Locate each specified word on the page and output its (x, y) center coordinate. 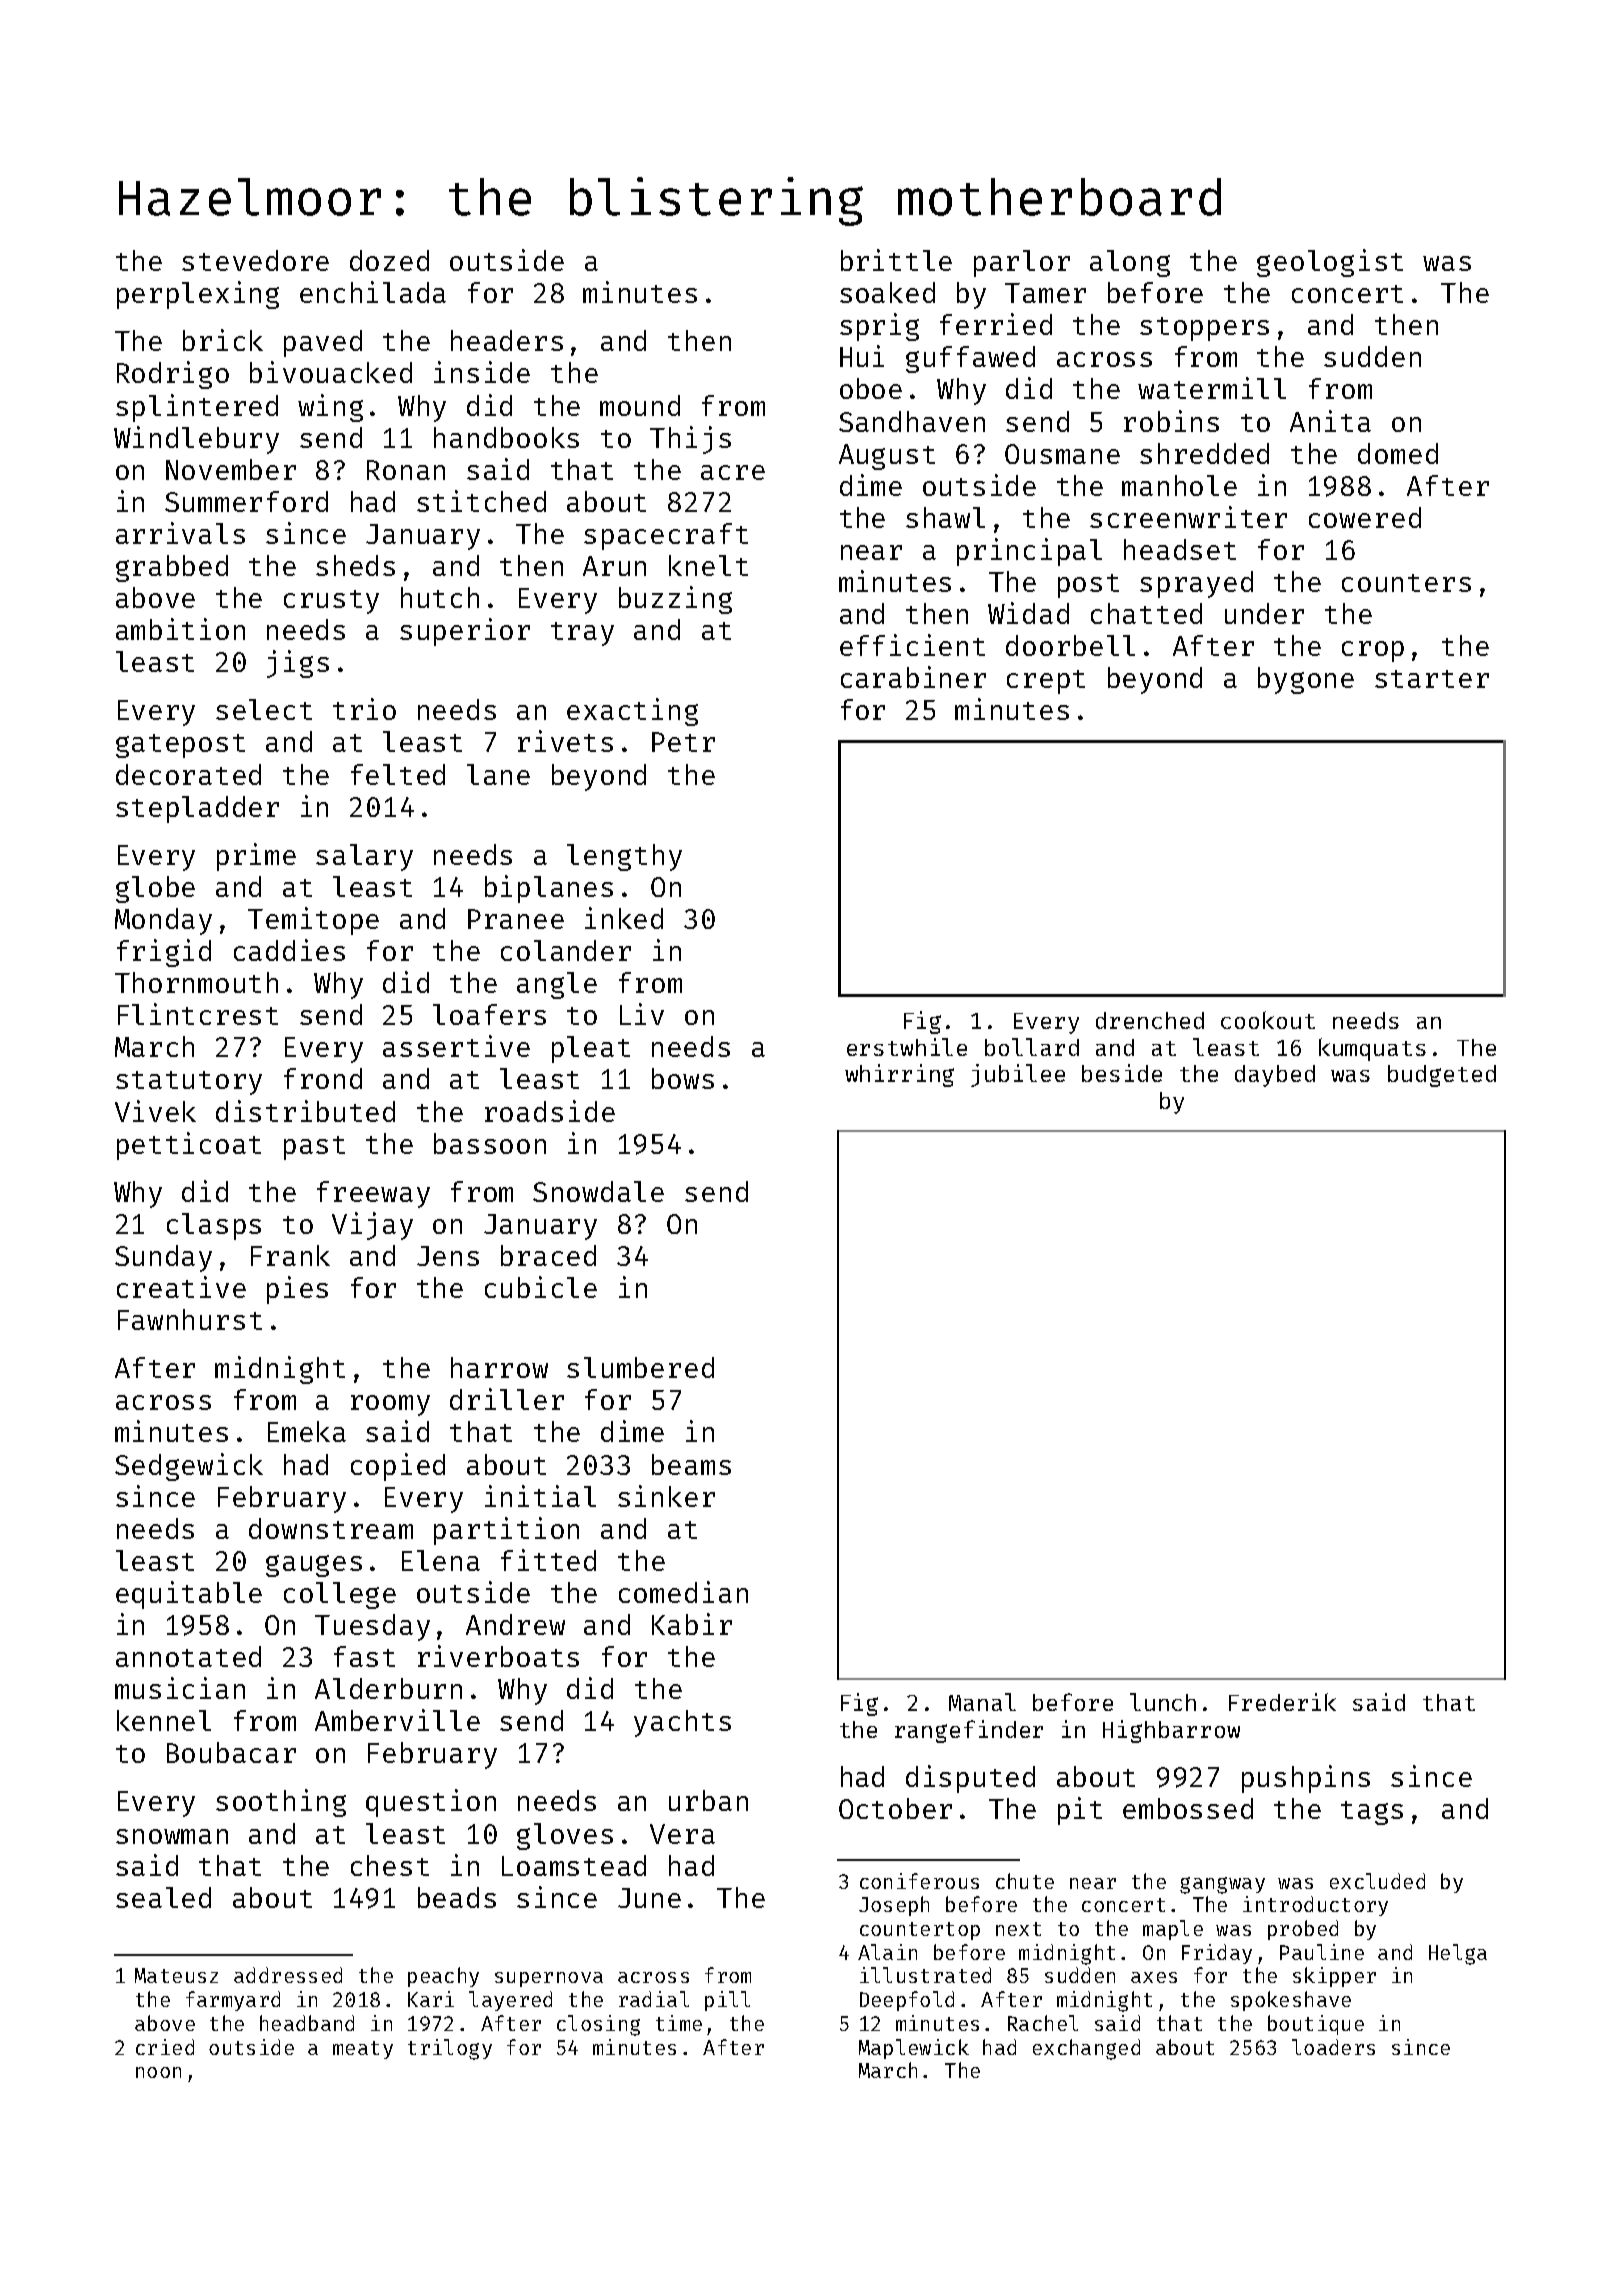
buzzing (675, 600)
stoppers (1204, 329)
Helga (1458, 1954)
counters (1406, 583)
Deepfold (907, 2001)
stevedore (255, 260)
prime (256, 857)
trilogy (450, 2049)
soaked (887, 292)
